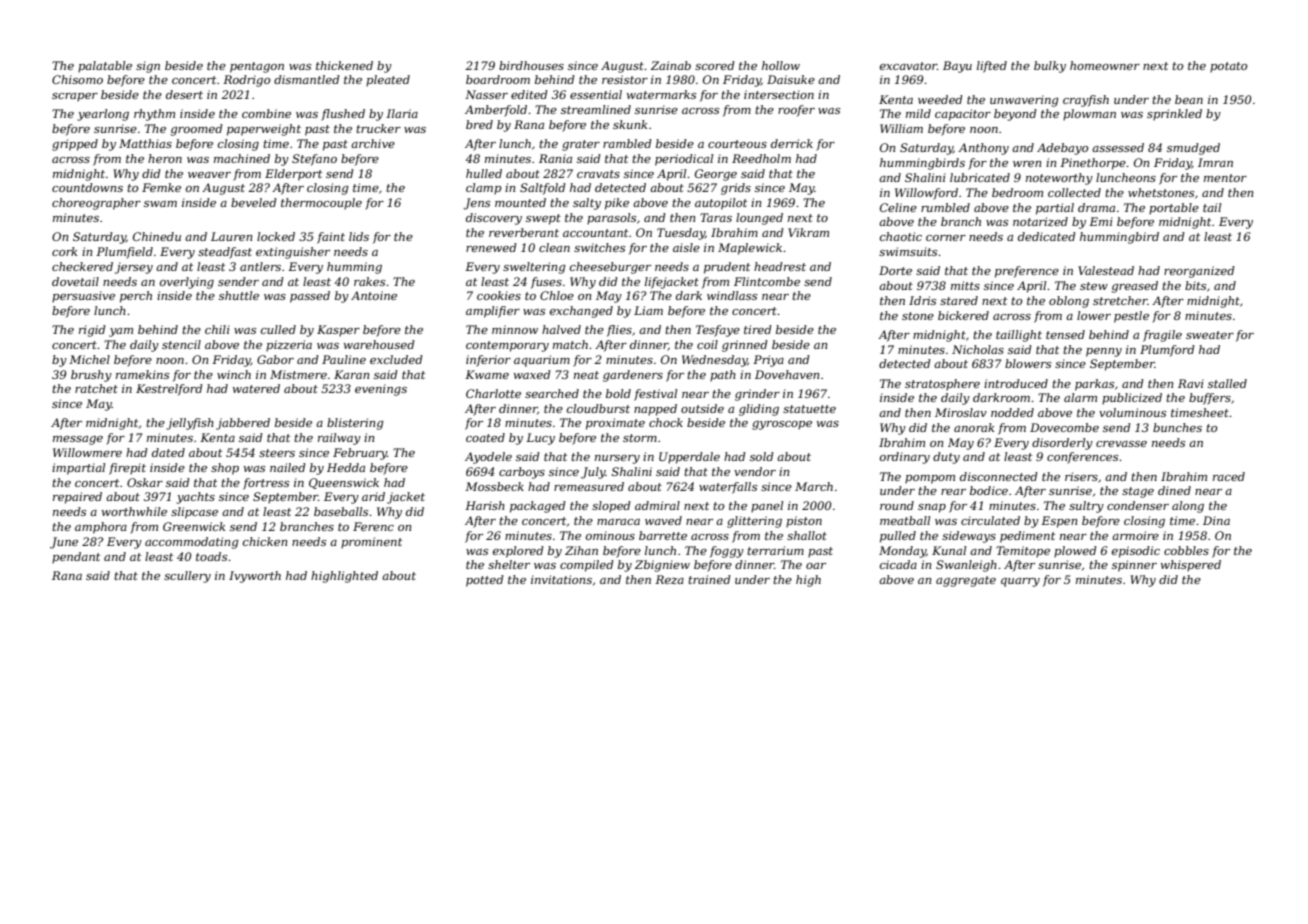  I want to click on Chisomo, so click(77, 79).
